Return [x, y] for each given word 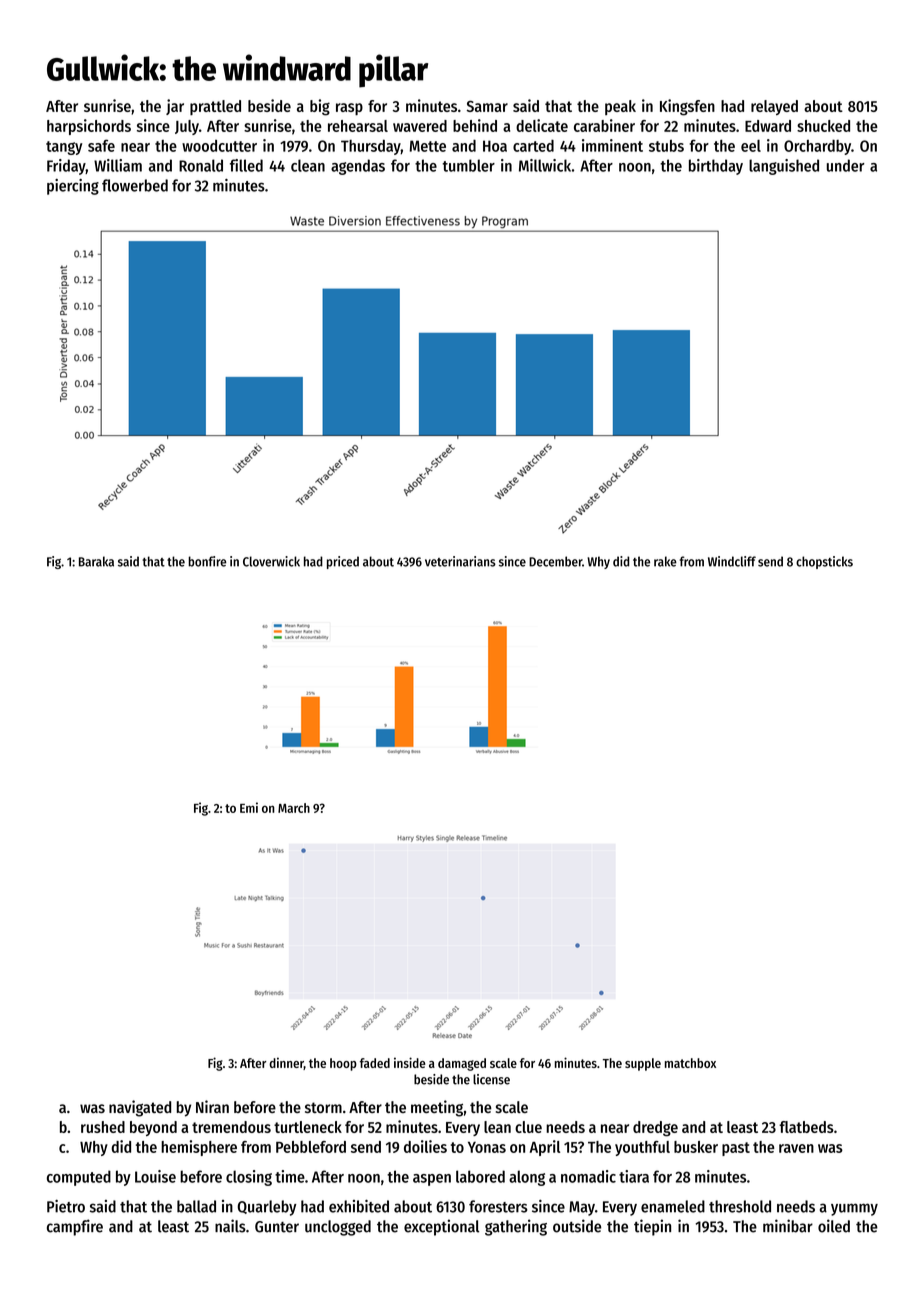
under [845, 165]
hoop [343, 1064]
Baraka [96, 561]
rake [665, 561]
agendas [358, 167]
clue [528, 1127]
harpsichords [89, 127]
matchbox [690, 1063]
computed [79, 1178]
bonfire [207, 561]
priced [343, 562]
